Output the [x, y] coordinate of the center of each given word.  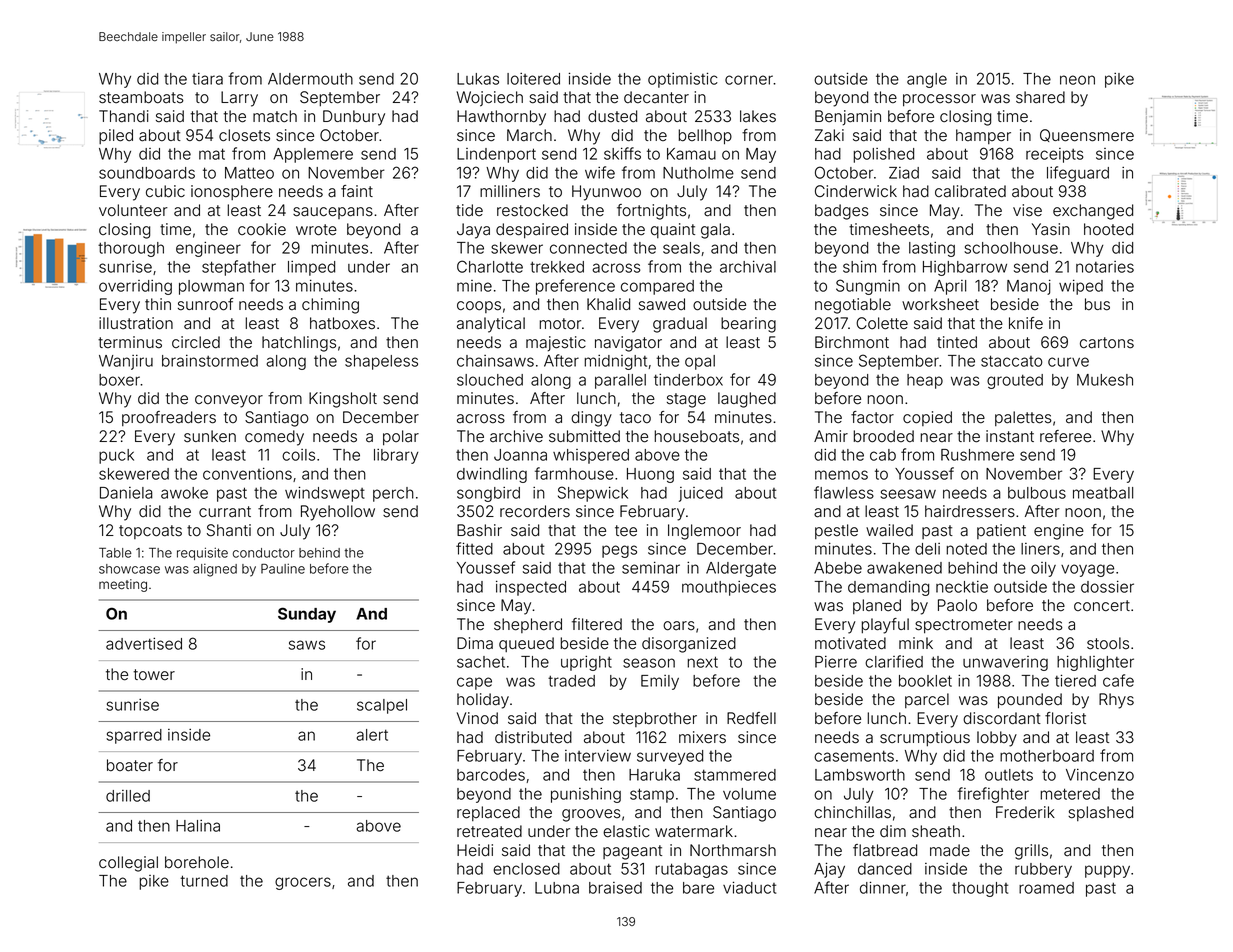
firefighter [993, 795]
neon [1077, 80]
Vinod [477, 718]
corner [749, 80]
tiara [207, 79]
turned [204, 881]
